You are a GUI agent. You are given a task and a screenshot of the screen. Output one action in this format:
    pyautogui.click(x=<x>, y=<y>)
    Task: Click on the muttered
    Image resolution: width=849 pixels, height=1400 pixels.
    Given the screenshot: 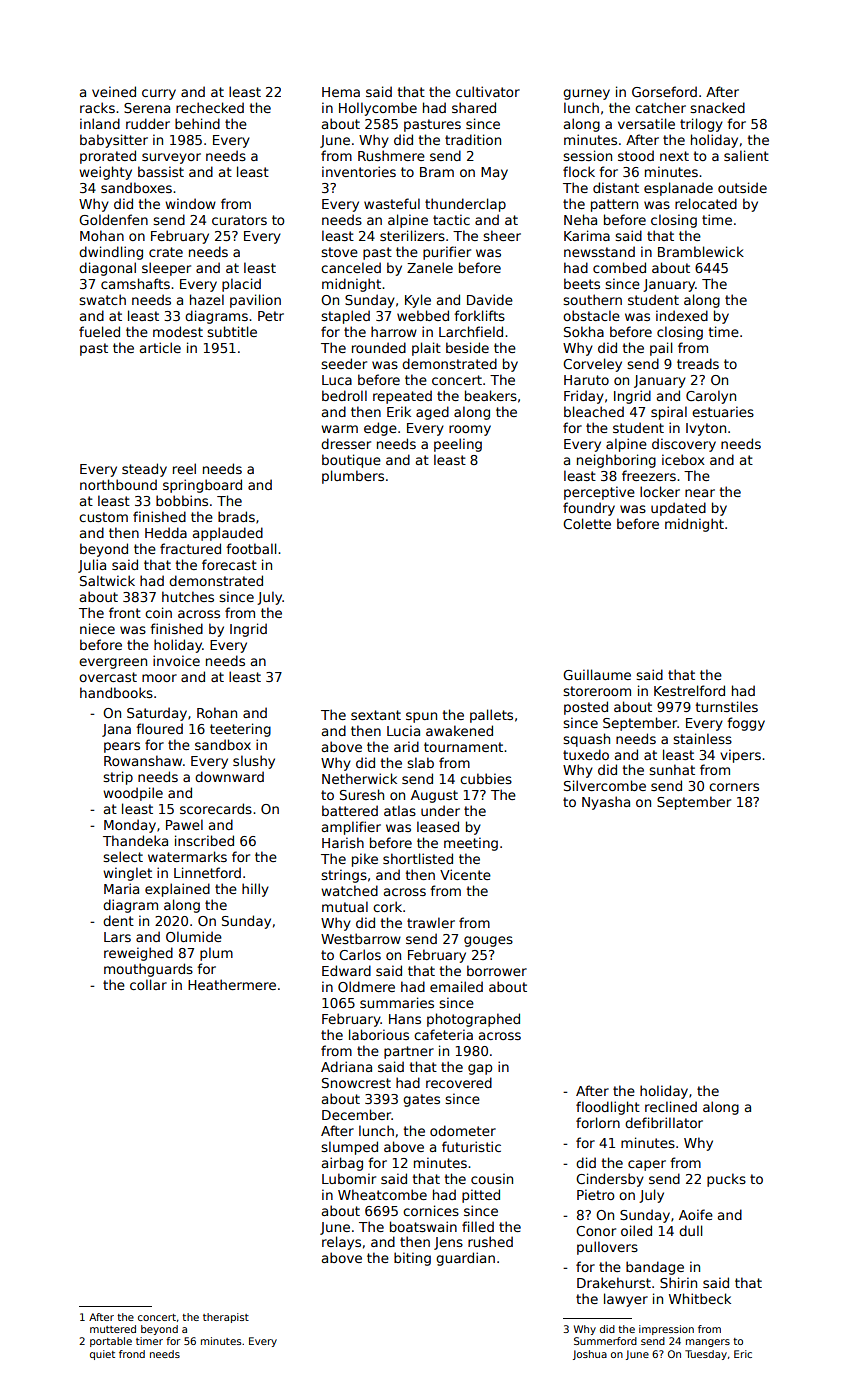 What is the action you would take?
    pyautogui.click(x=113, y=1329)
